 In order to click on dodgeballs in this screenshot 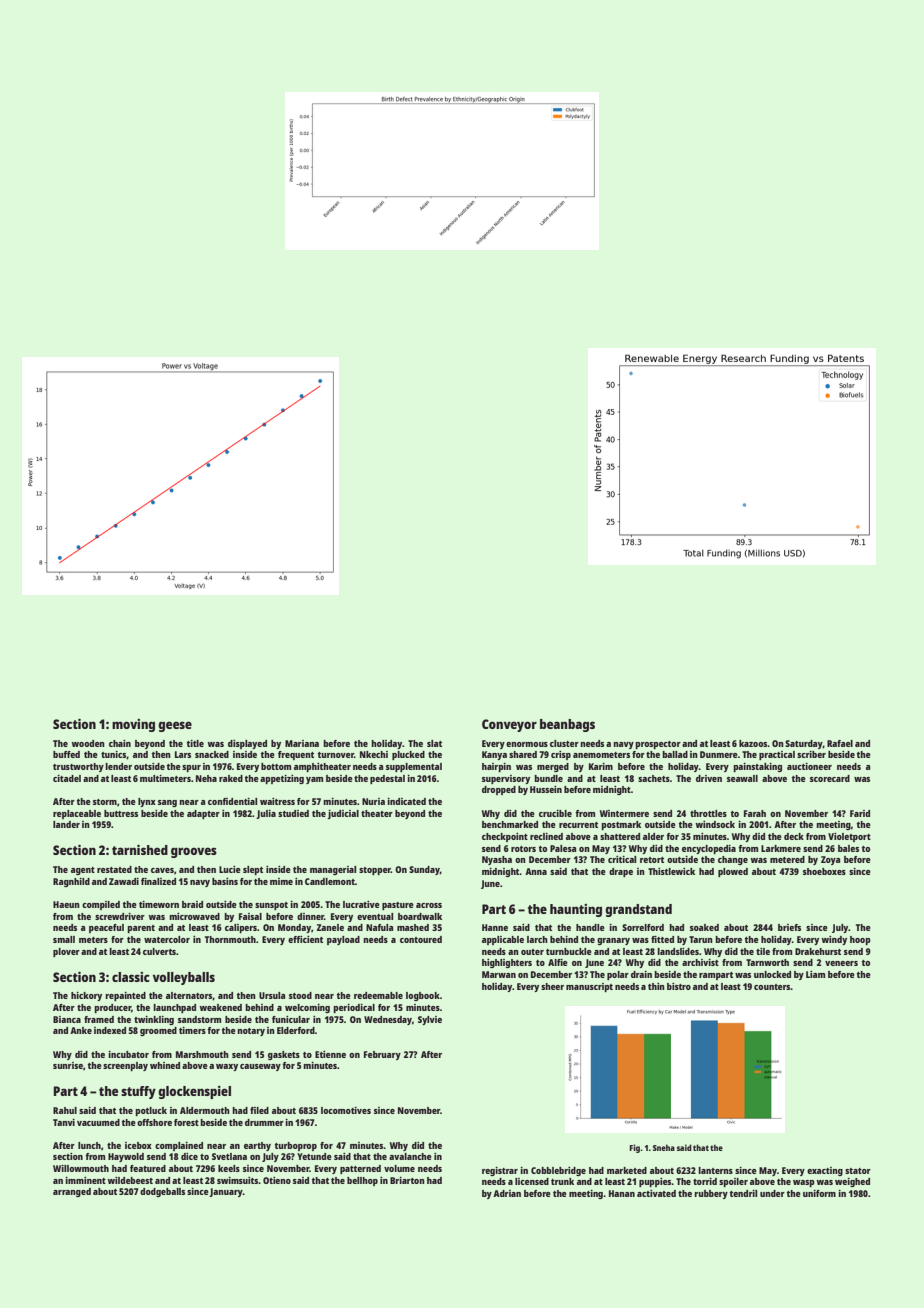, I will do `click(162, 1192)`.
